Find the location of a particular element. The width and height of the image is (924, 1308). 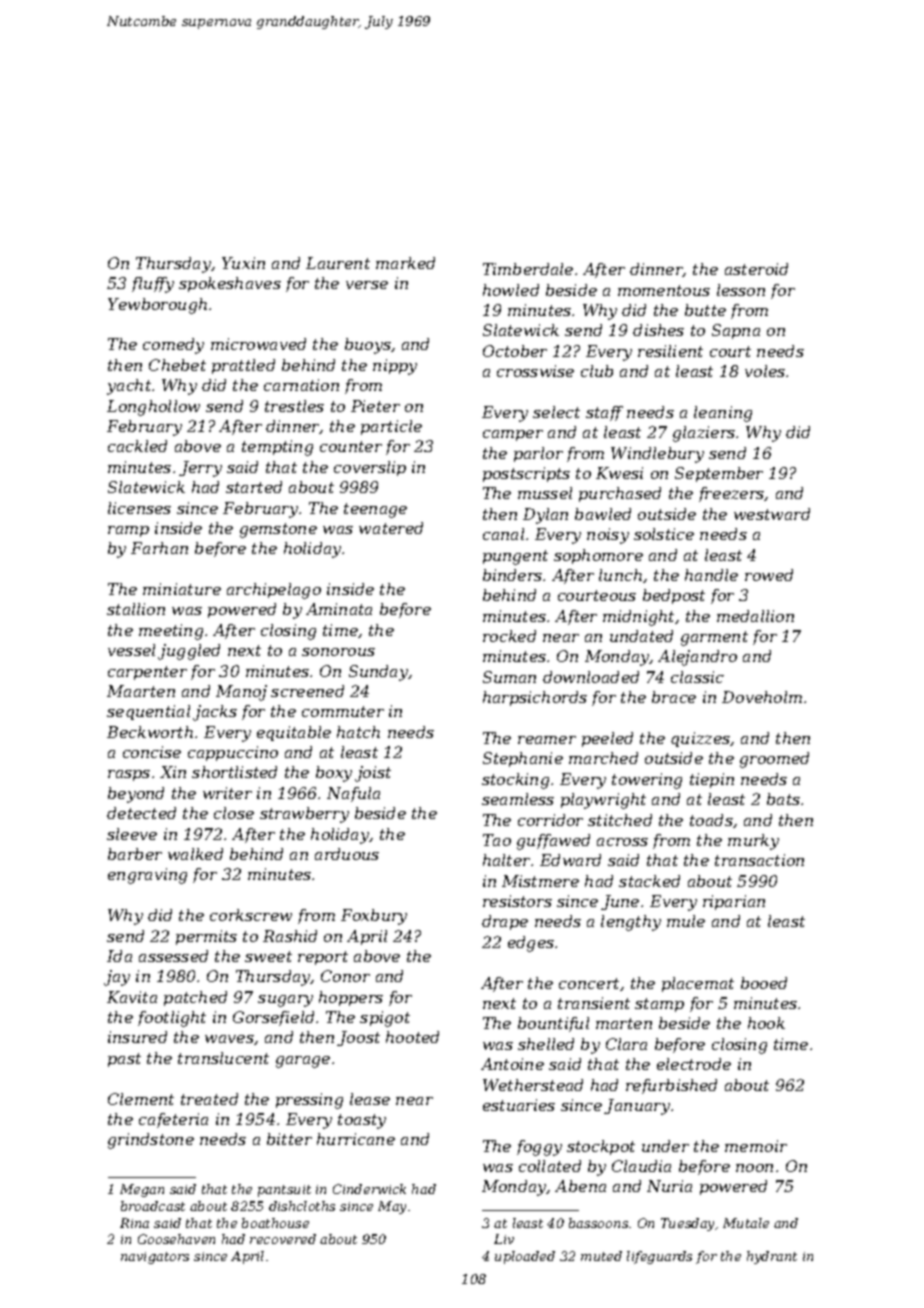

bats is located at coordinates (783, 799).
